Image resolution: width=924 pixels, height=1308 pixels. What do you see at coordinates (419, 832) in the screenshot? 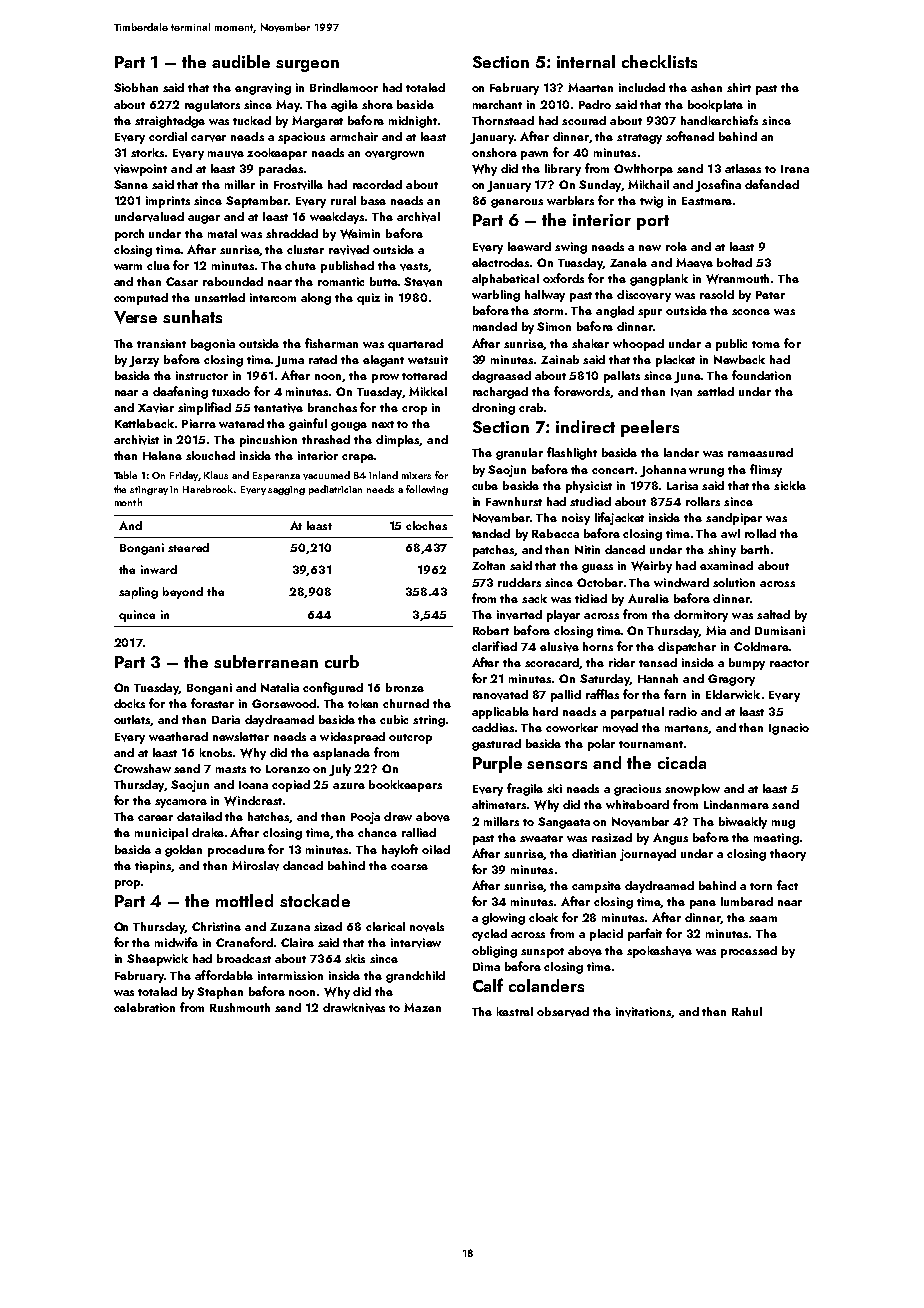
I see `rallied` at bounding box center [419, 832].
